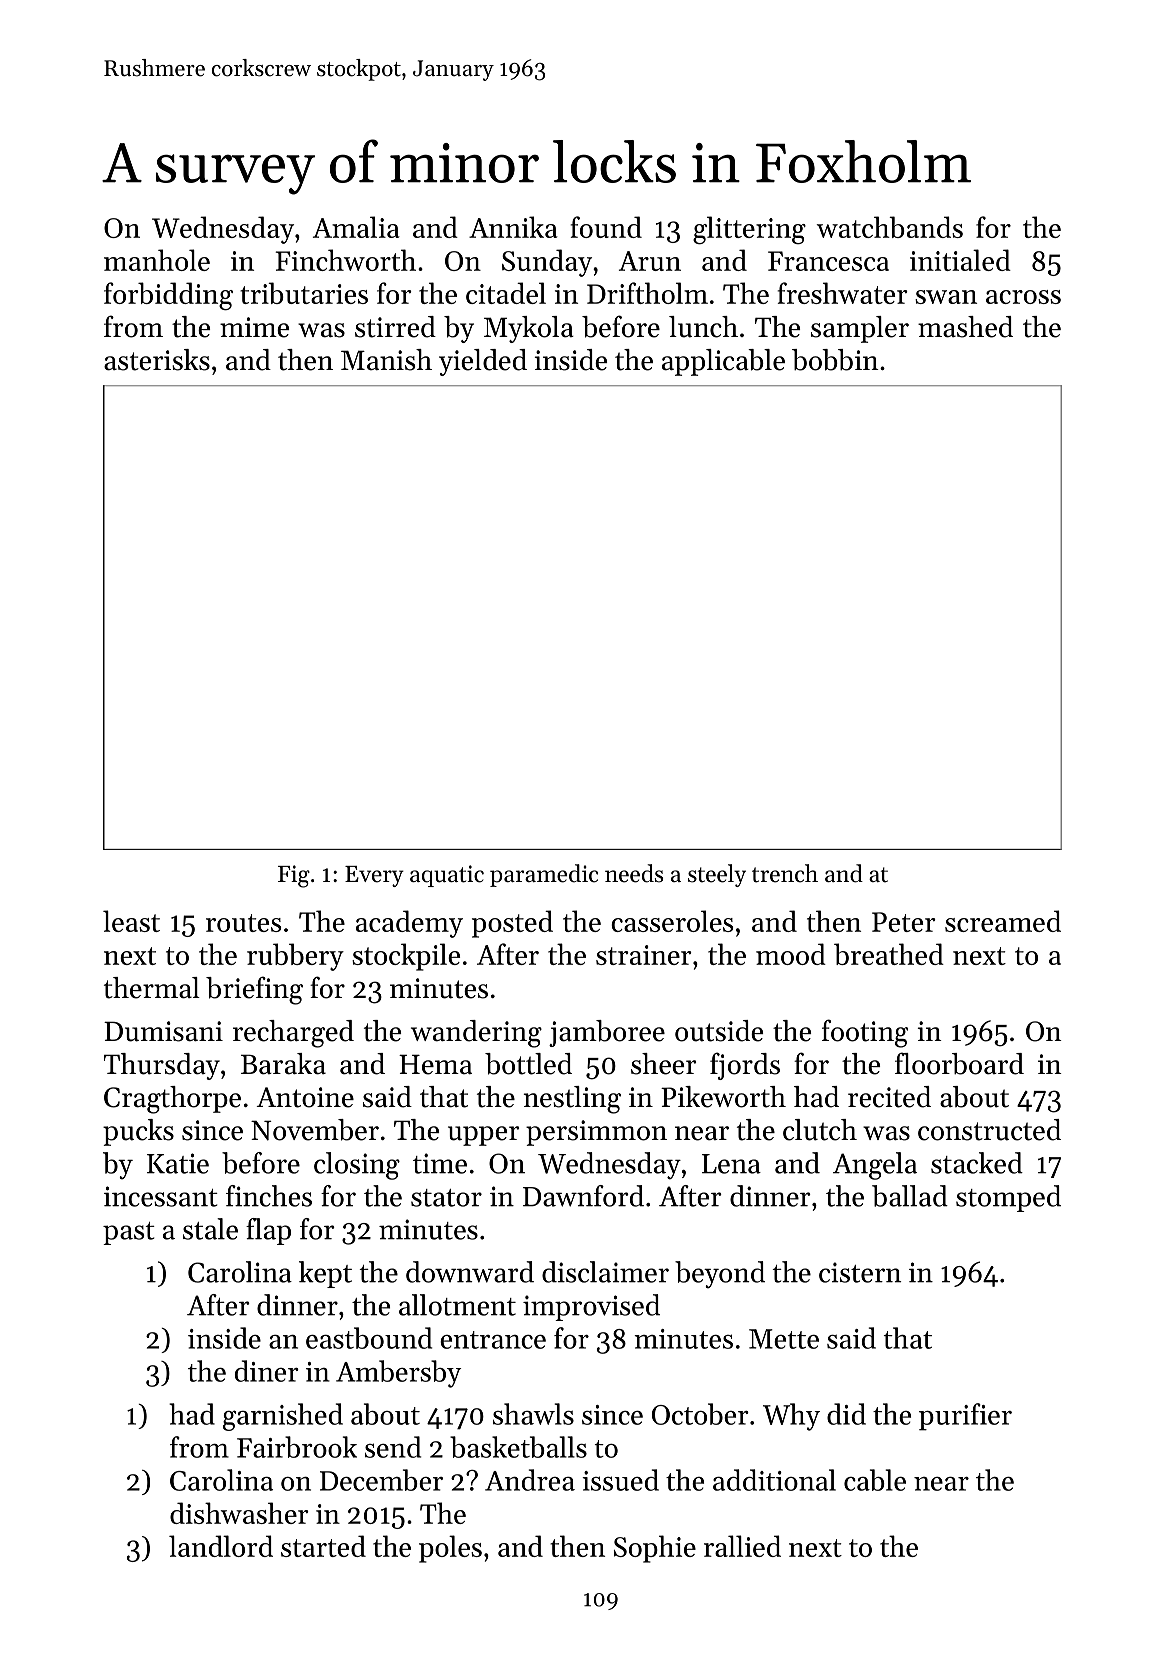 Image resolution: width=1165 pixels, height=1654 pixels. What do you see at coordinates (749, 230) in the image?
I see `glittering` at bounding box center [749, 230].
